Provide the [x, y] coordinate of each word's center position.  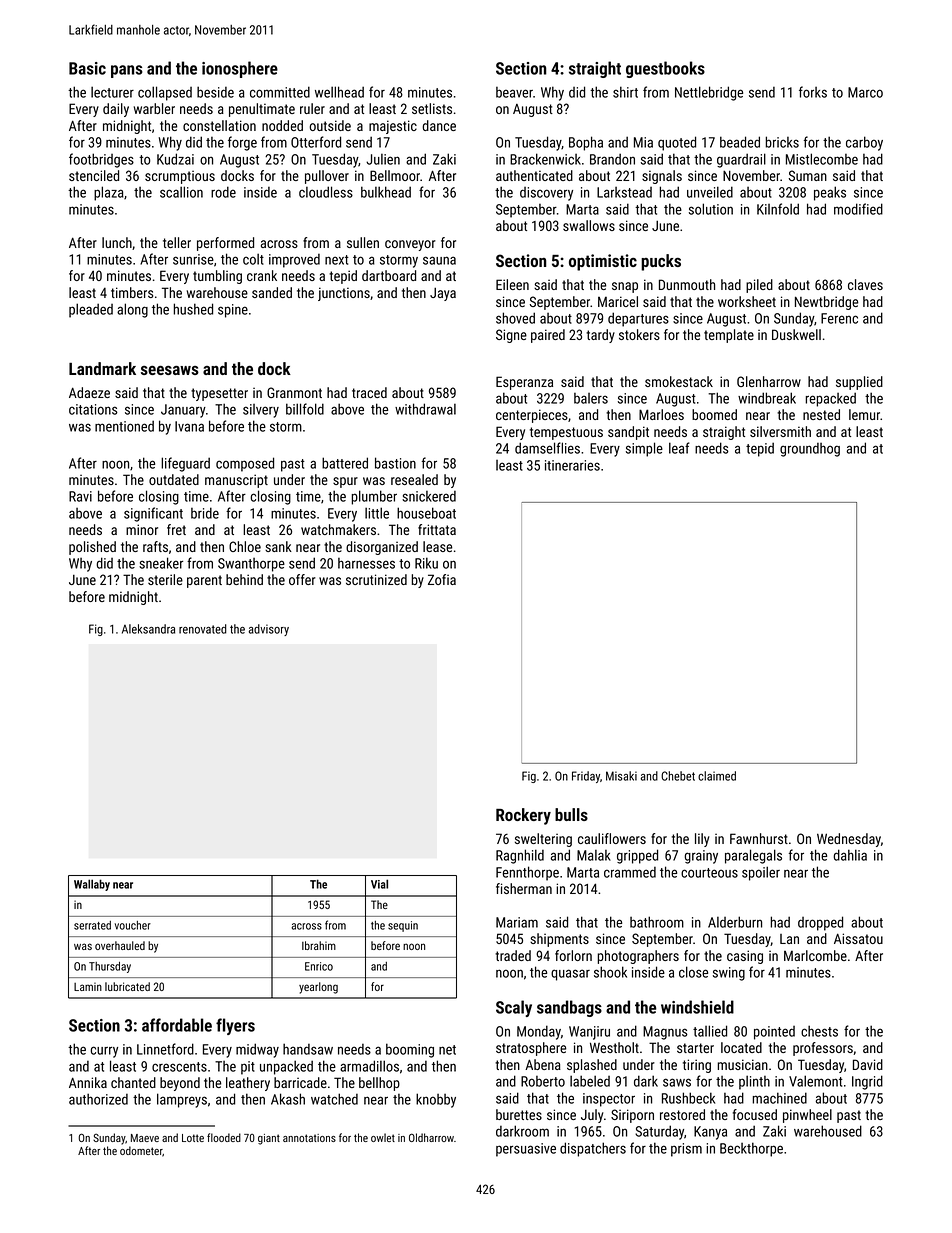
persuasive [526, 1150]
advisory [269, 630]
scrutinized [376, 579]
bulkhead [386, 192]
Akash [288, 1099]
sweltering [543, 840]
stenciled [94, 175]
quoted [677, 143]
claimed [717, 776]
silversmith [780, 431]
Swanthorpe [251, 565]
